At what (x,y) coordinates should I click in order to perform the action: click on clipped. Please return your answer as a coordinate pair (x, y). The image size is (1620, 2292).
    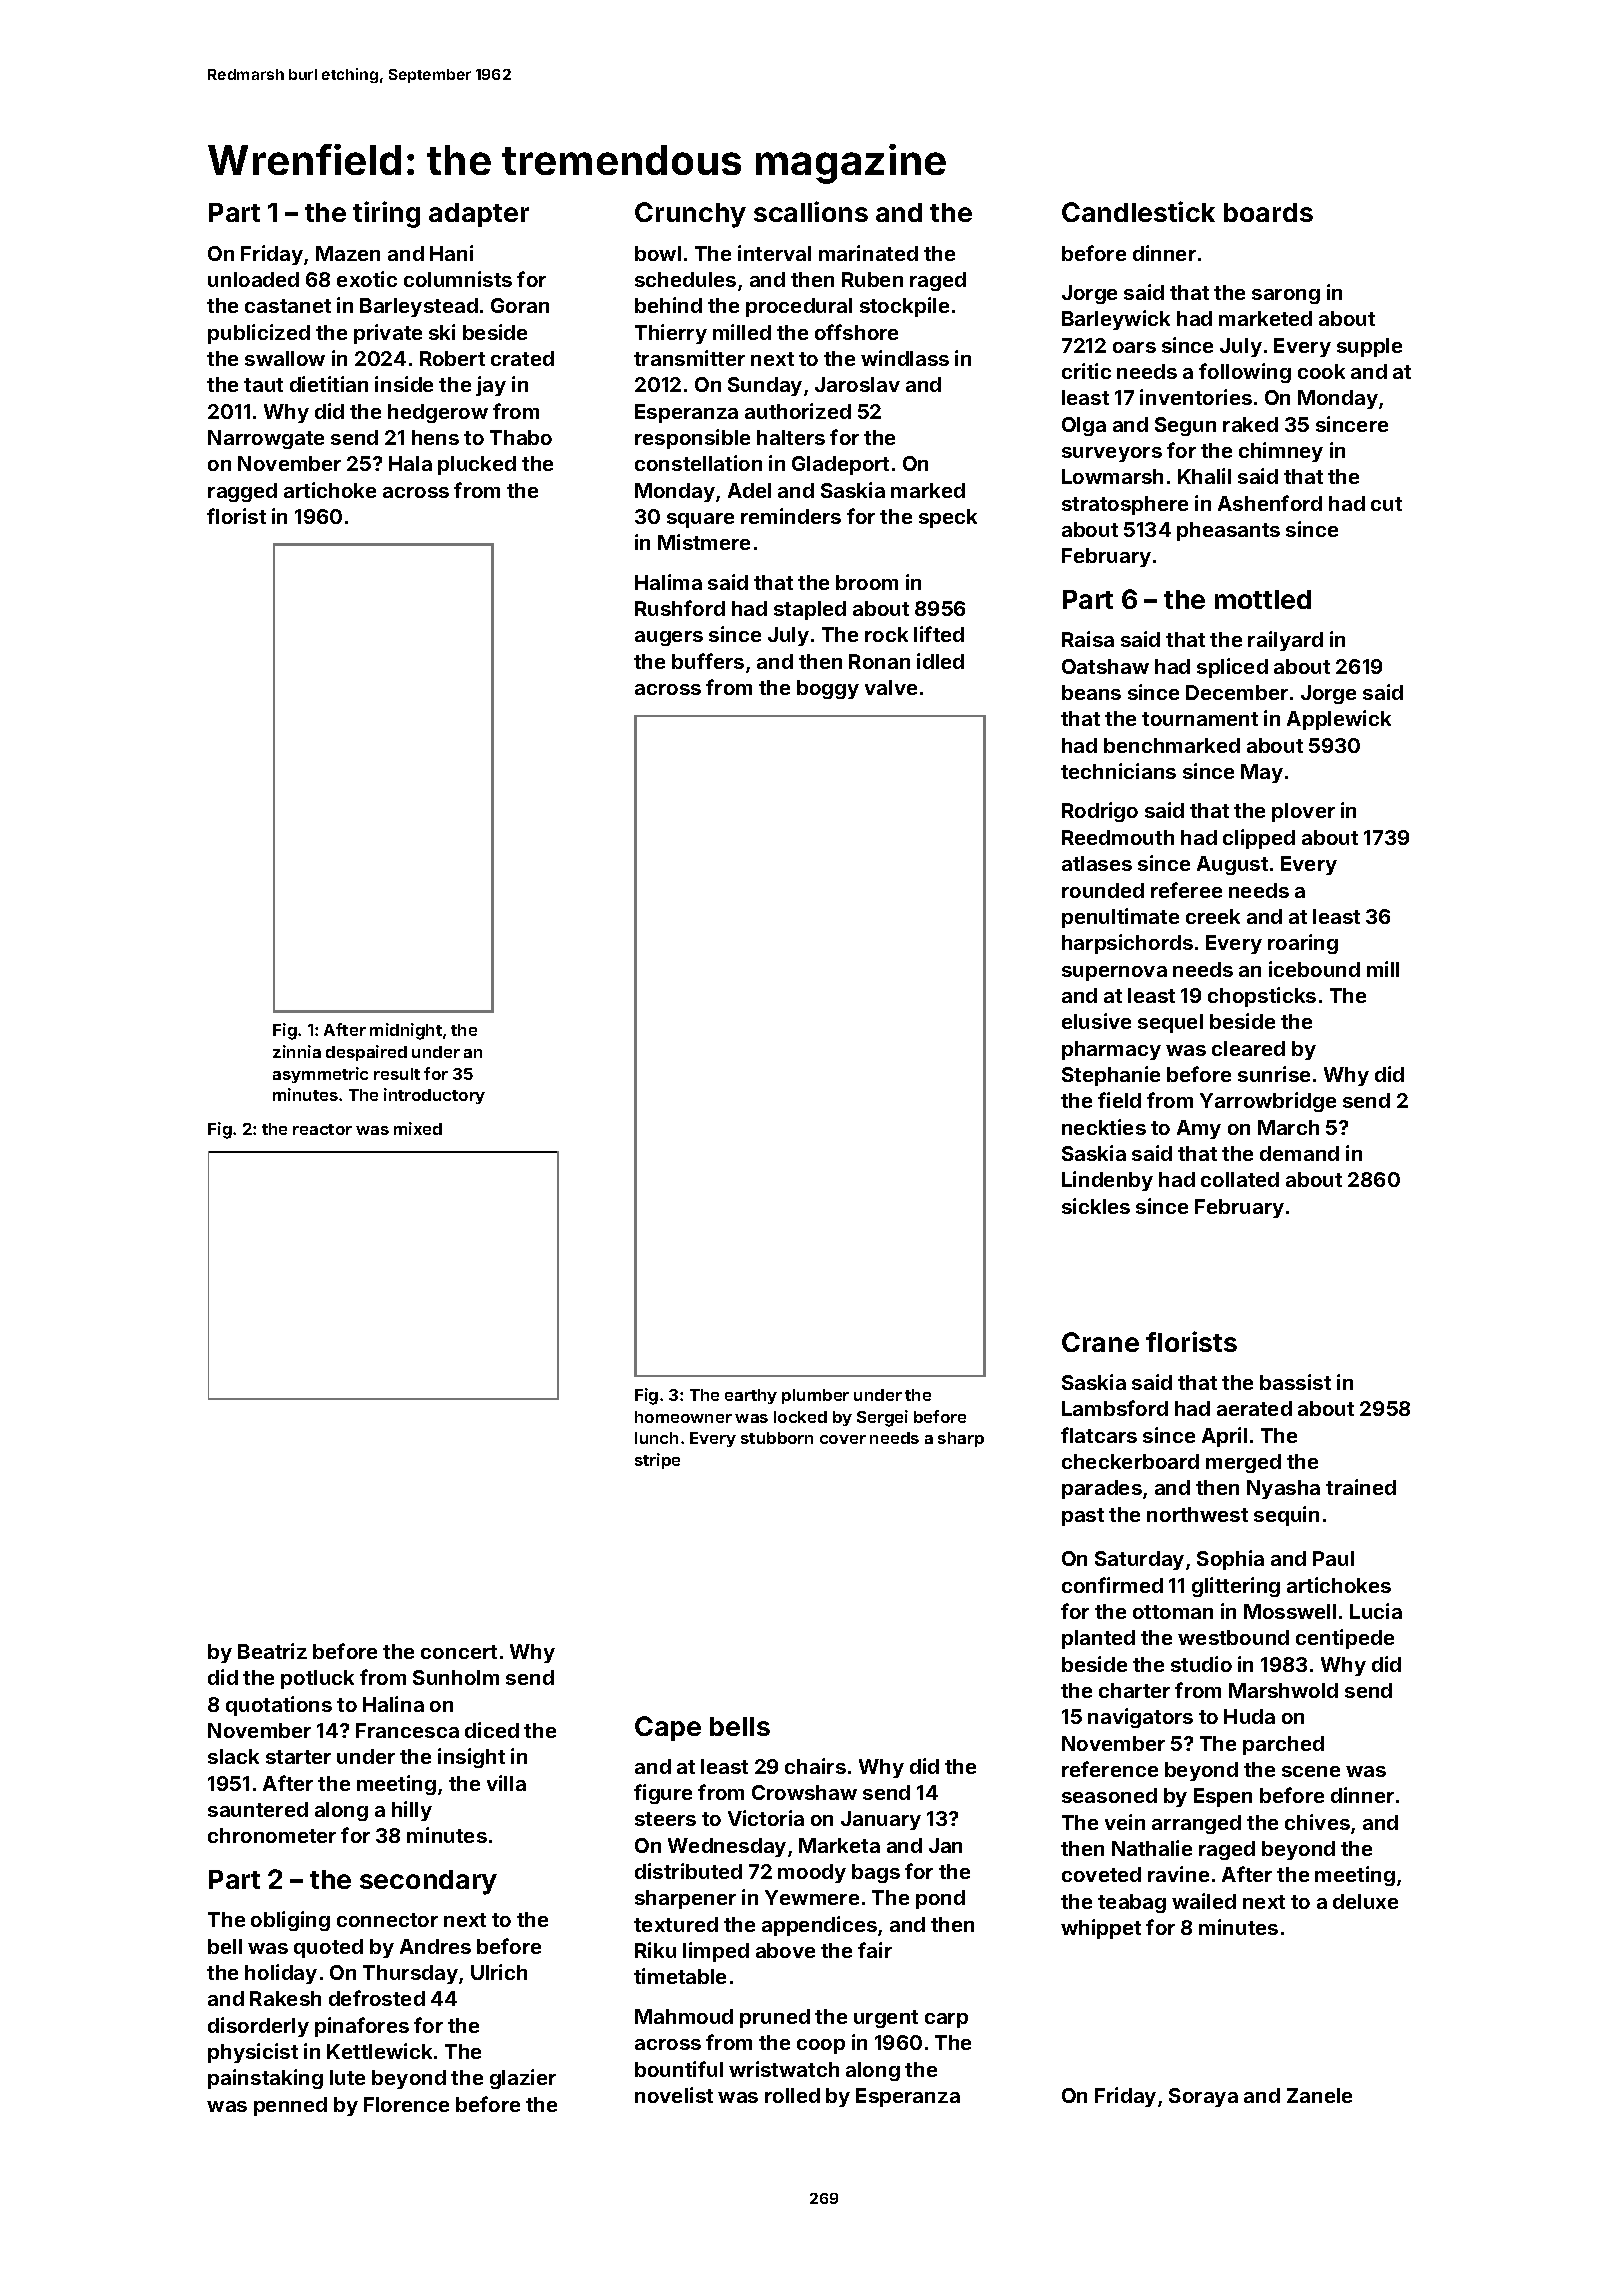
    Looking at the image, I should click on (1259, 839).
